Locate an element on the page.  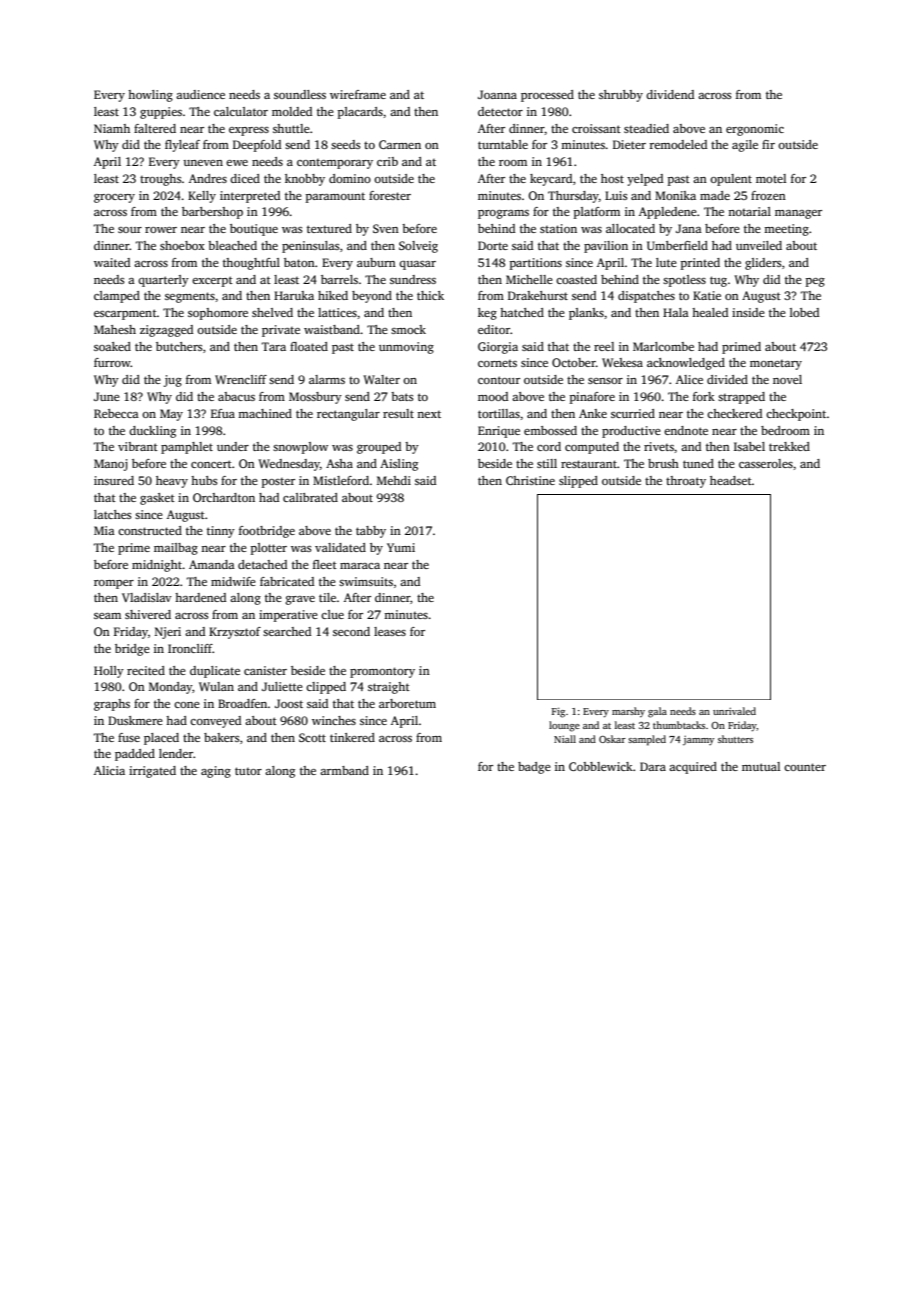
monetary is located at coordinates (776, 365).
